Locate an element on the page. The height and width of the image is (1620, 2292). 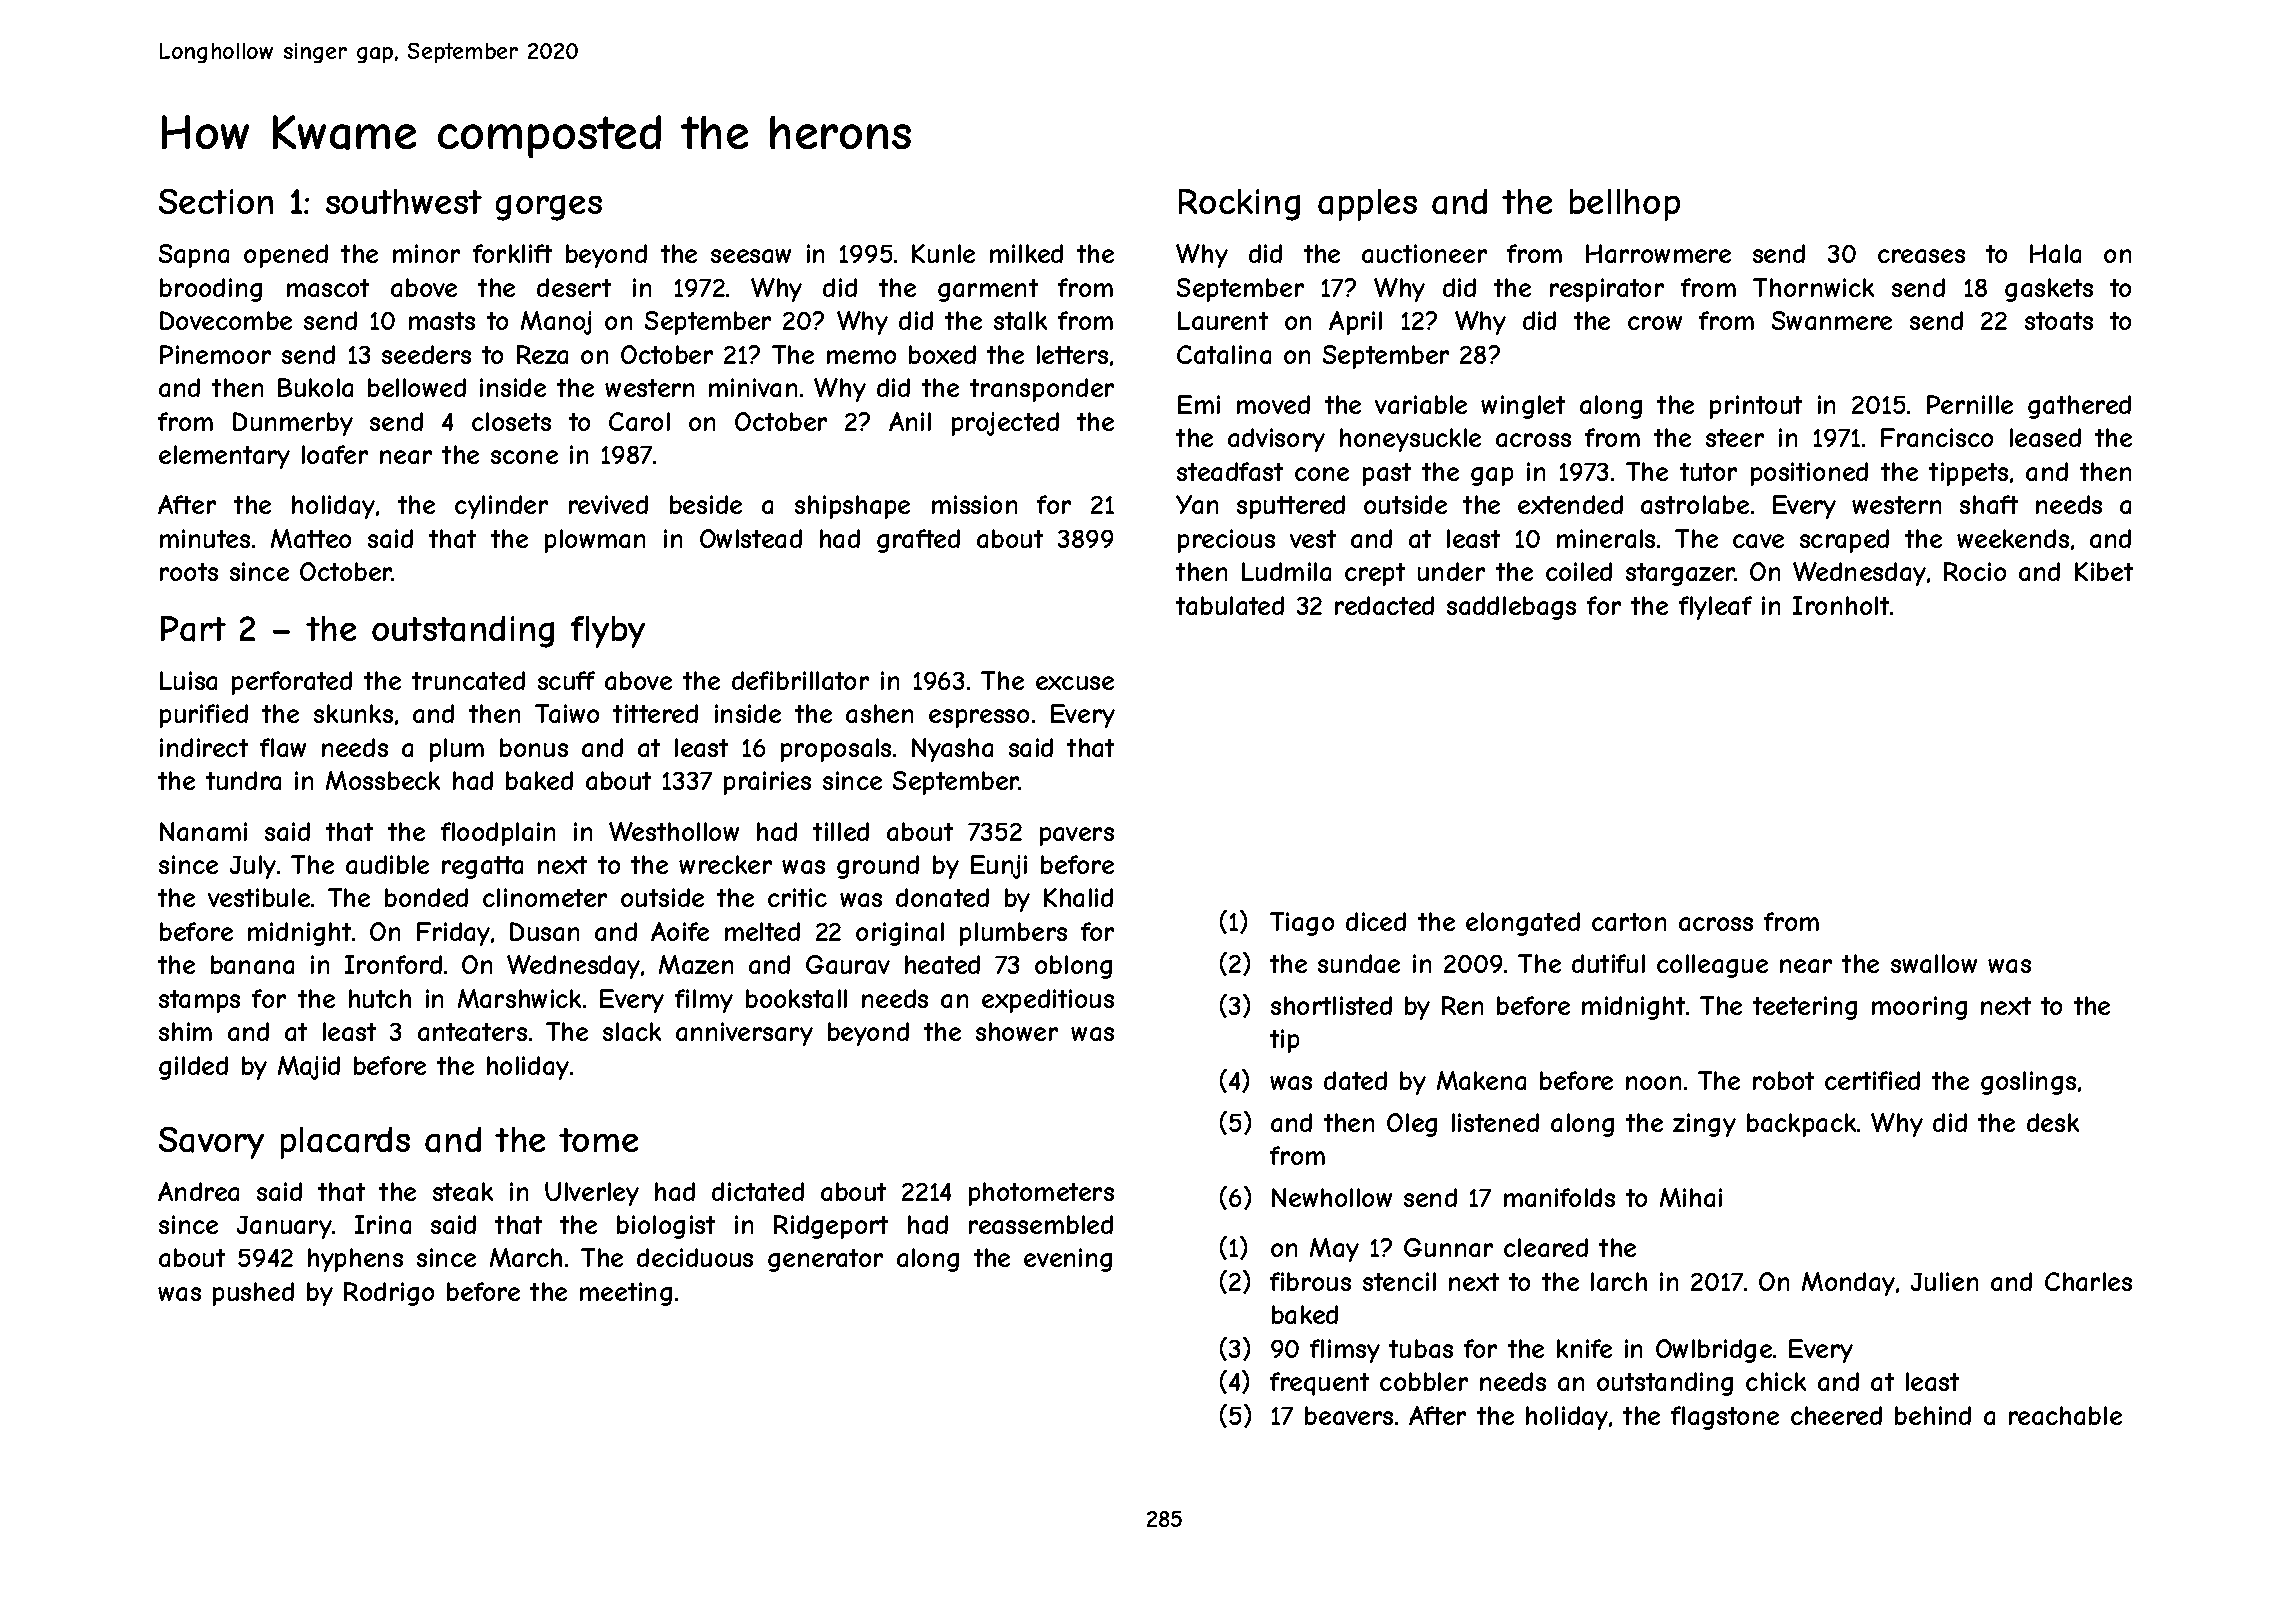
gorges is located at coordinates (549, 208).
